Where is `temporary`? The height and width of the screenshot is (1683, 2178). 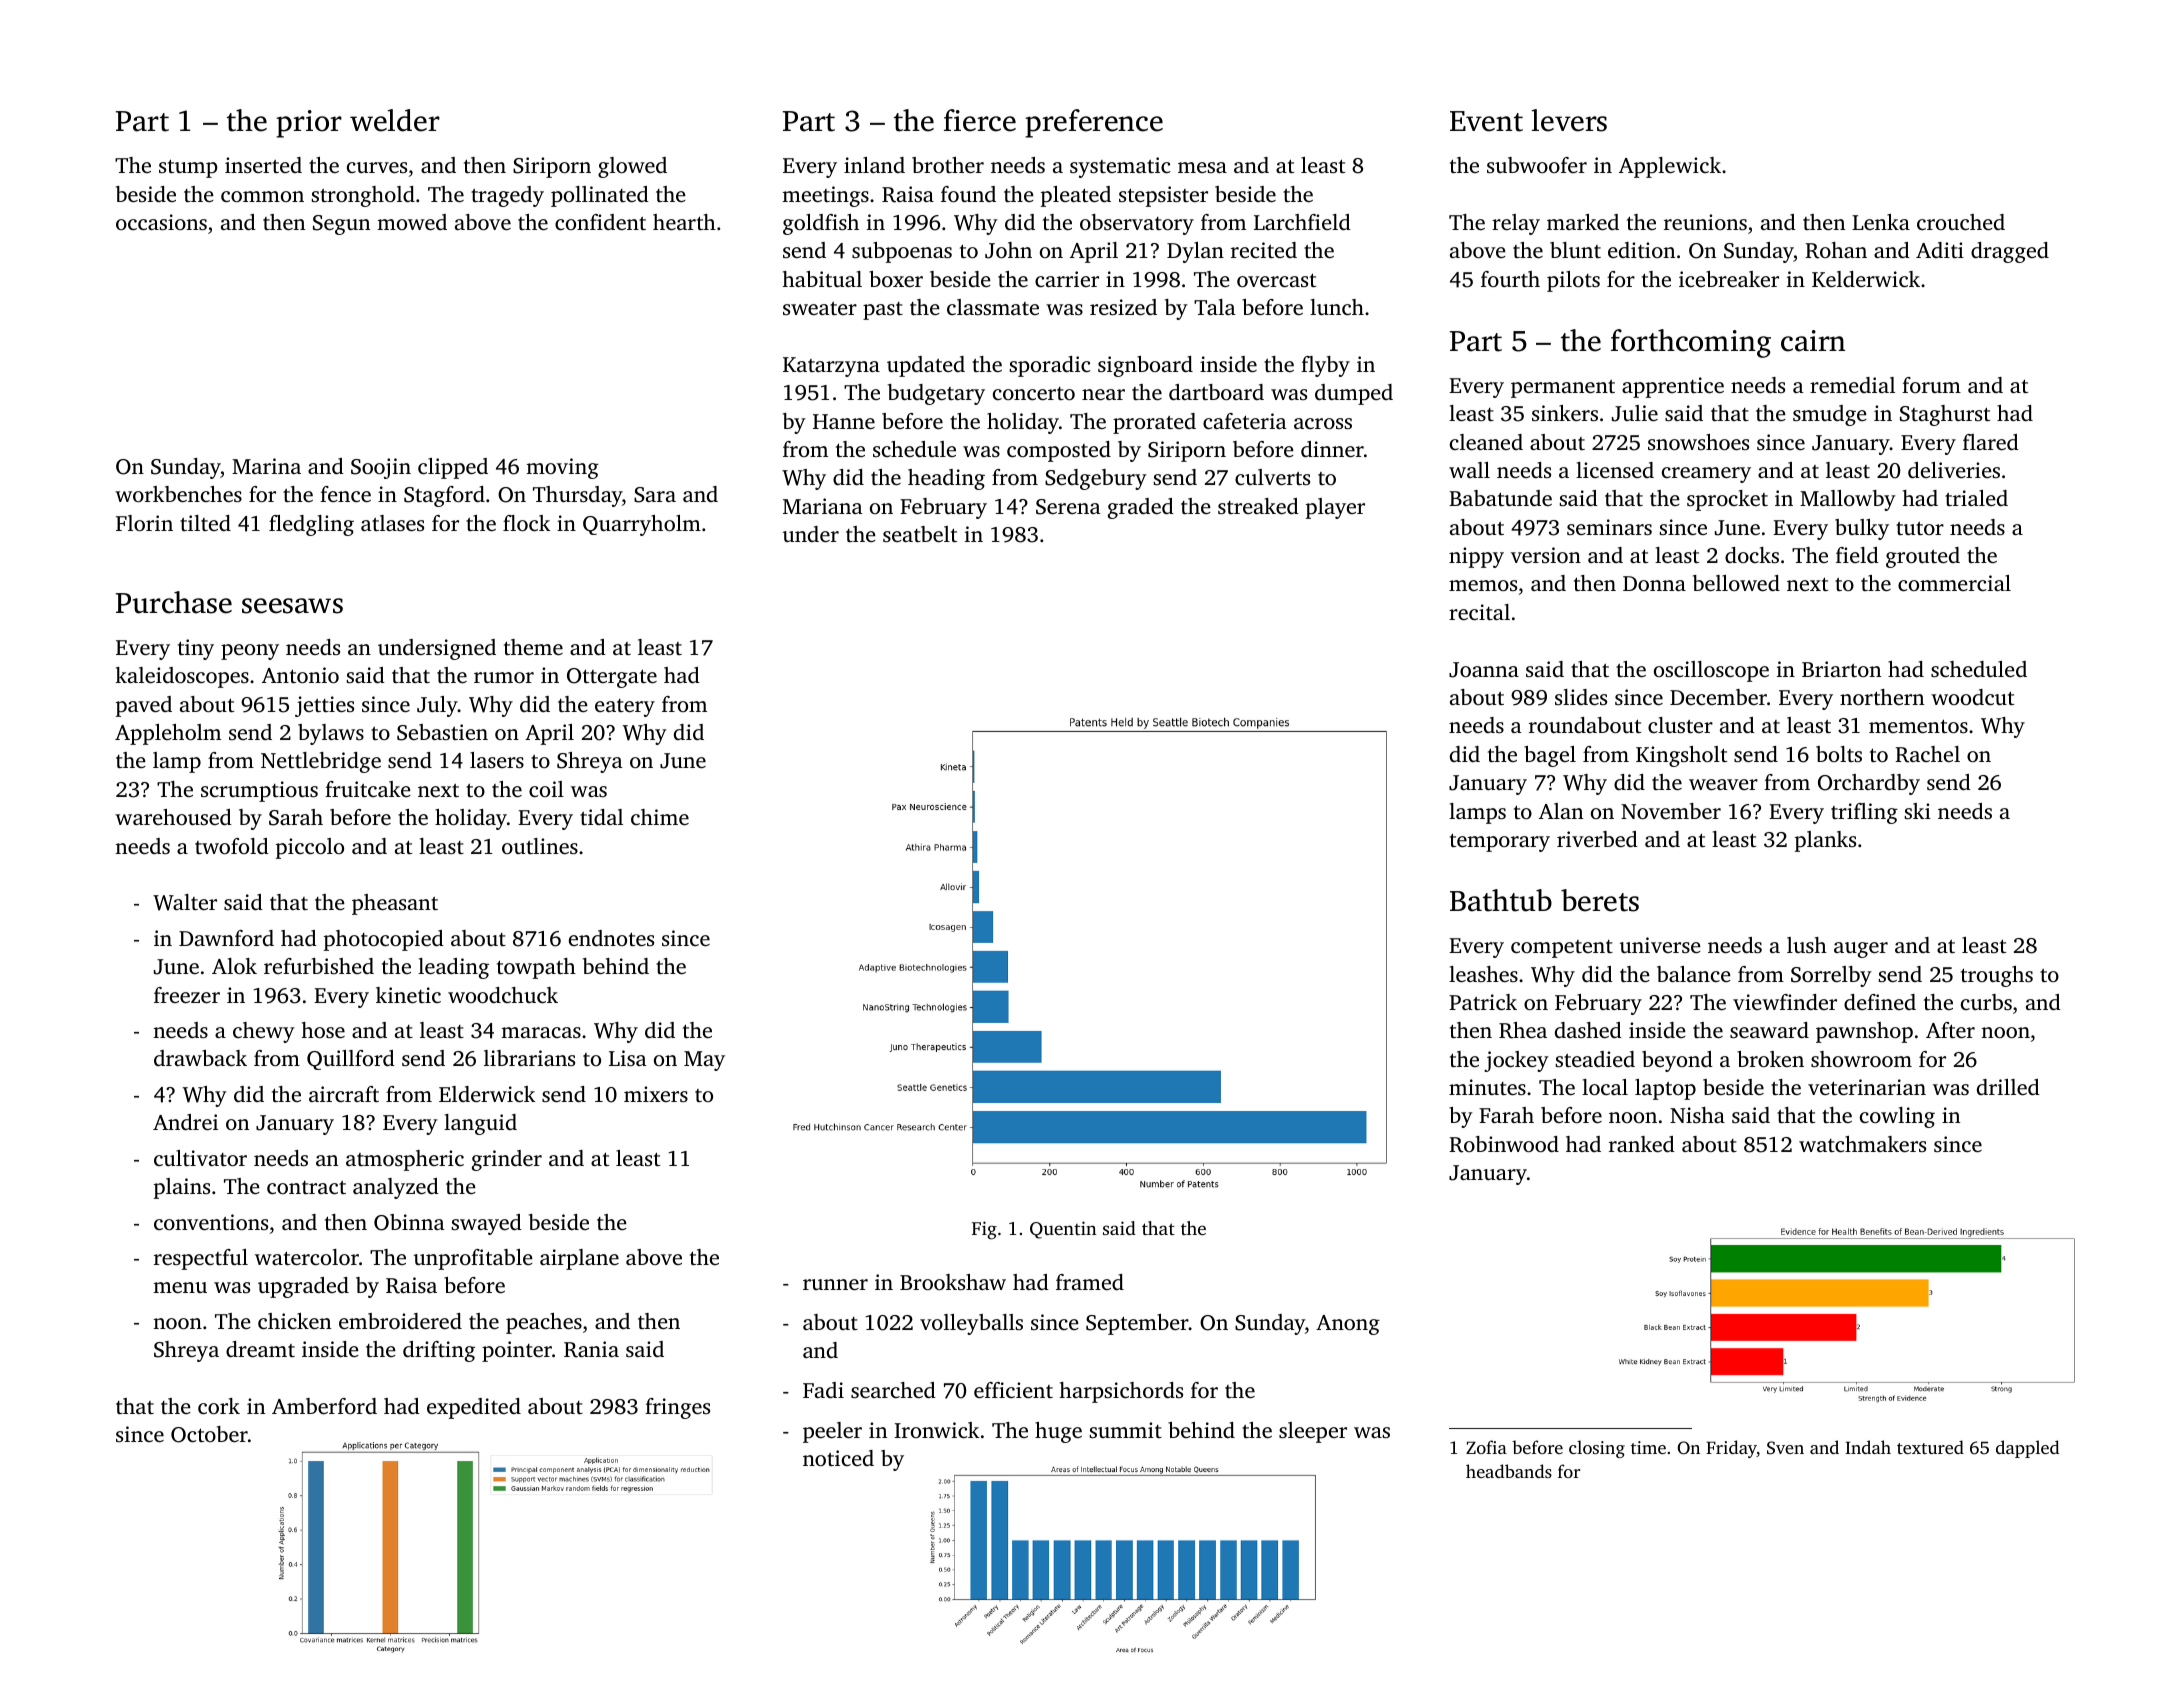
temporary is located at coordinates (1500, 842).
